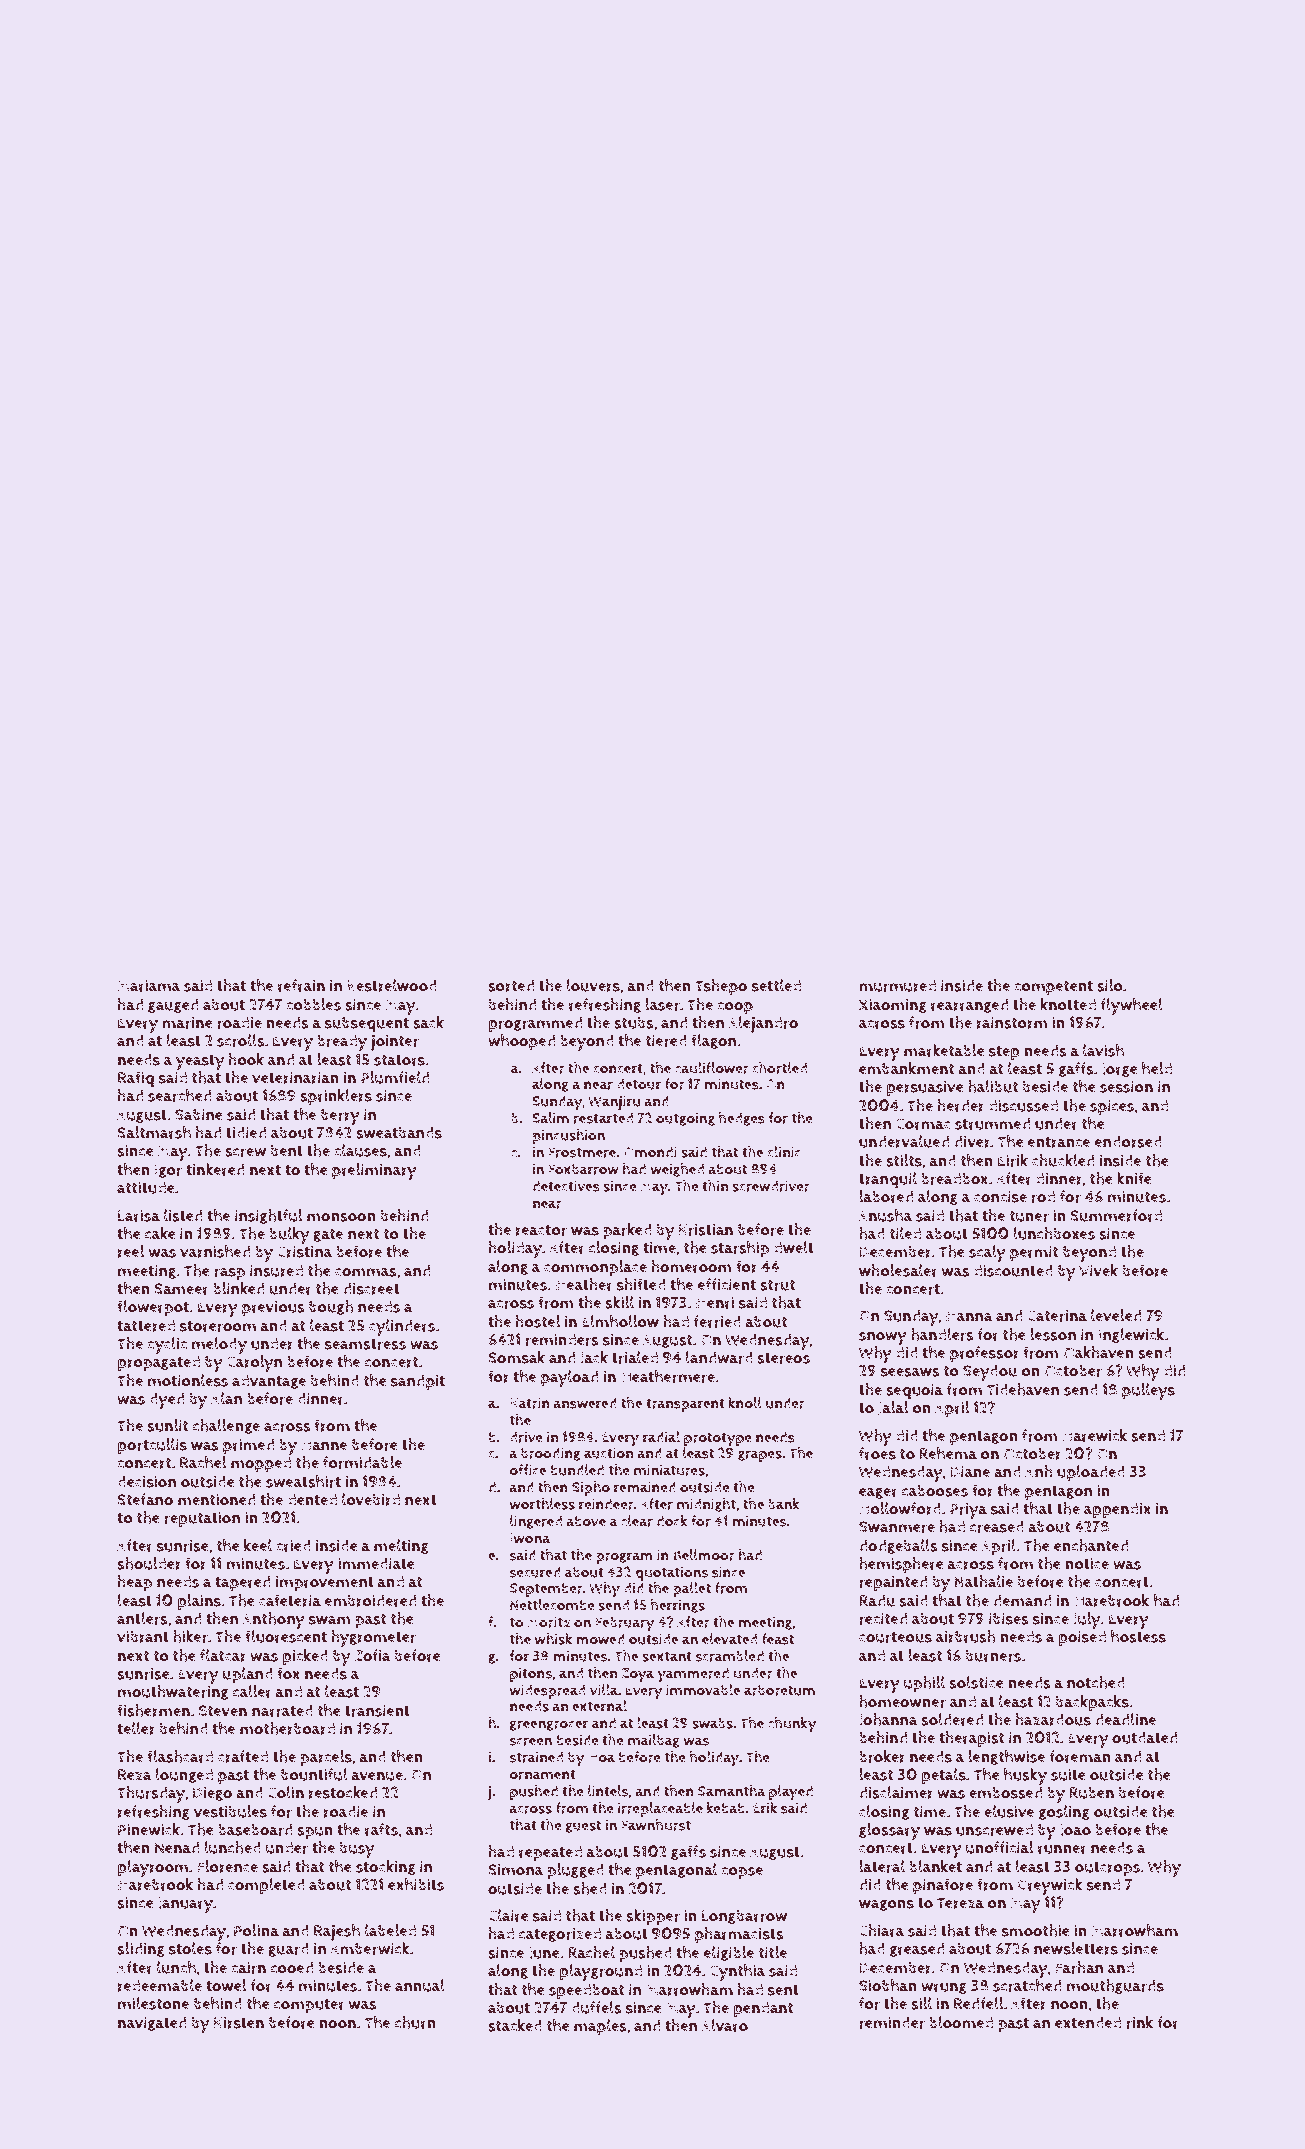 The image size is (1305, 2149). Describe the element at coordinates (778, 1285) in the screenshot. I see `strut` at that location.
